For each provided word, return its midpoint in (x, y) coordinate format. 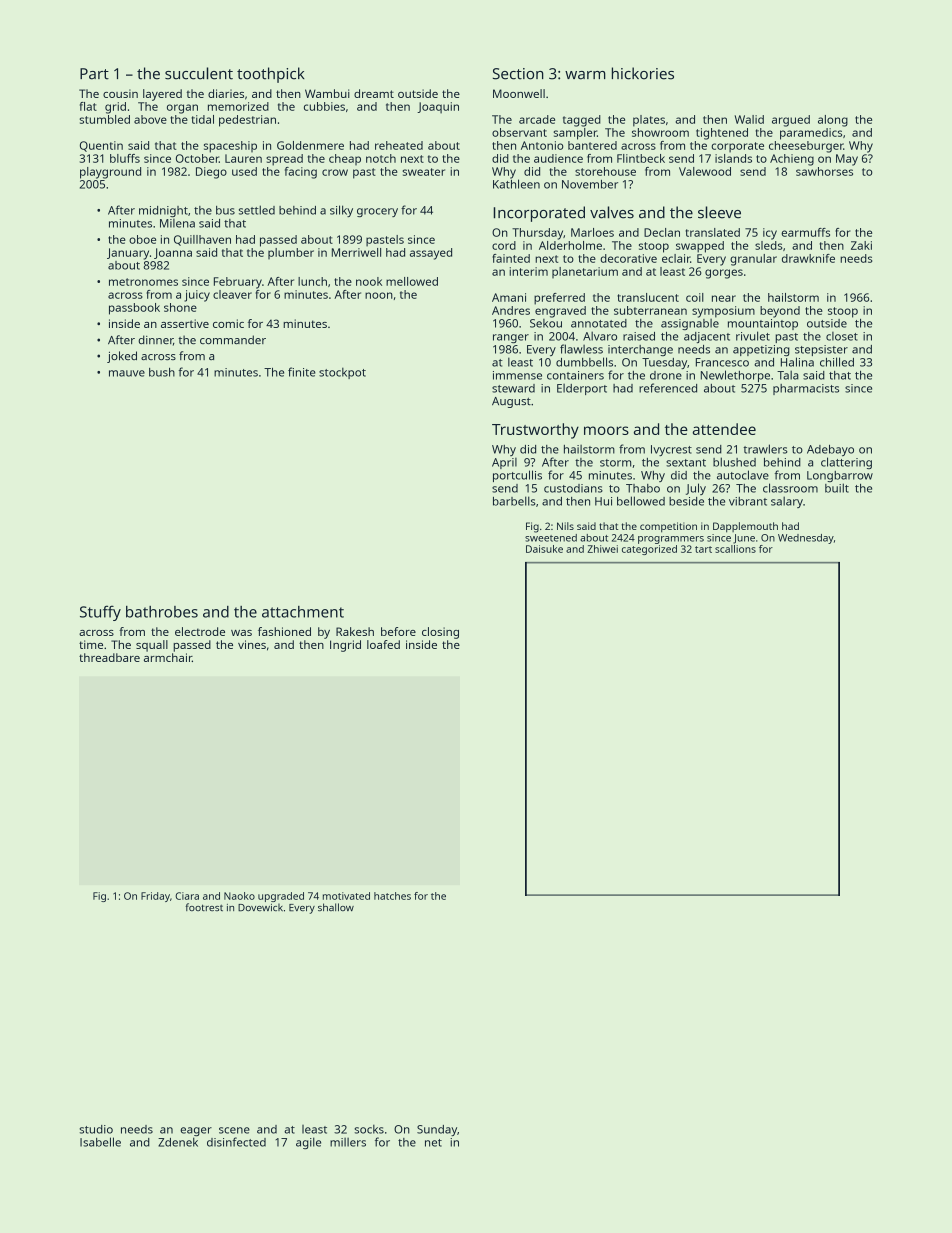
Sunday (437, 1130)
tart (703, 549)
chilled (837, 362)
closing (440, 633)
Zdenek (178, 1142)
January (128, 254)
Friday (155, 897)
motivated (346, 896)
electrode (200, 631)
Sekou (546, 323)
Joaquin (438, 108)
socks (369, 1129)
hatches (392, 896)
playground (110, 173)
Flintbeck (641, 158)
